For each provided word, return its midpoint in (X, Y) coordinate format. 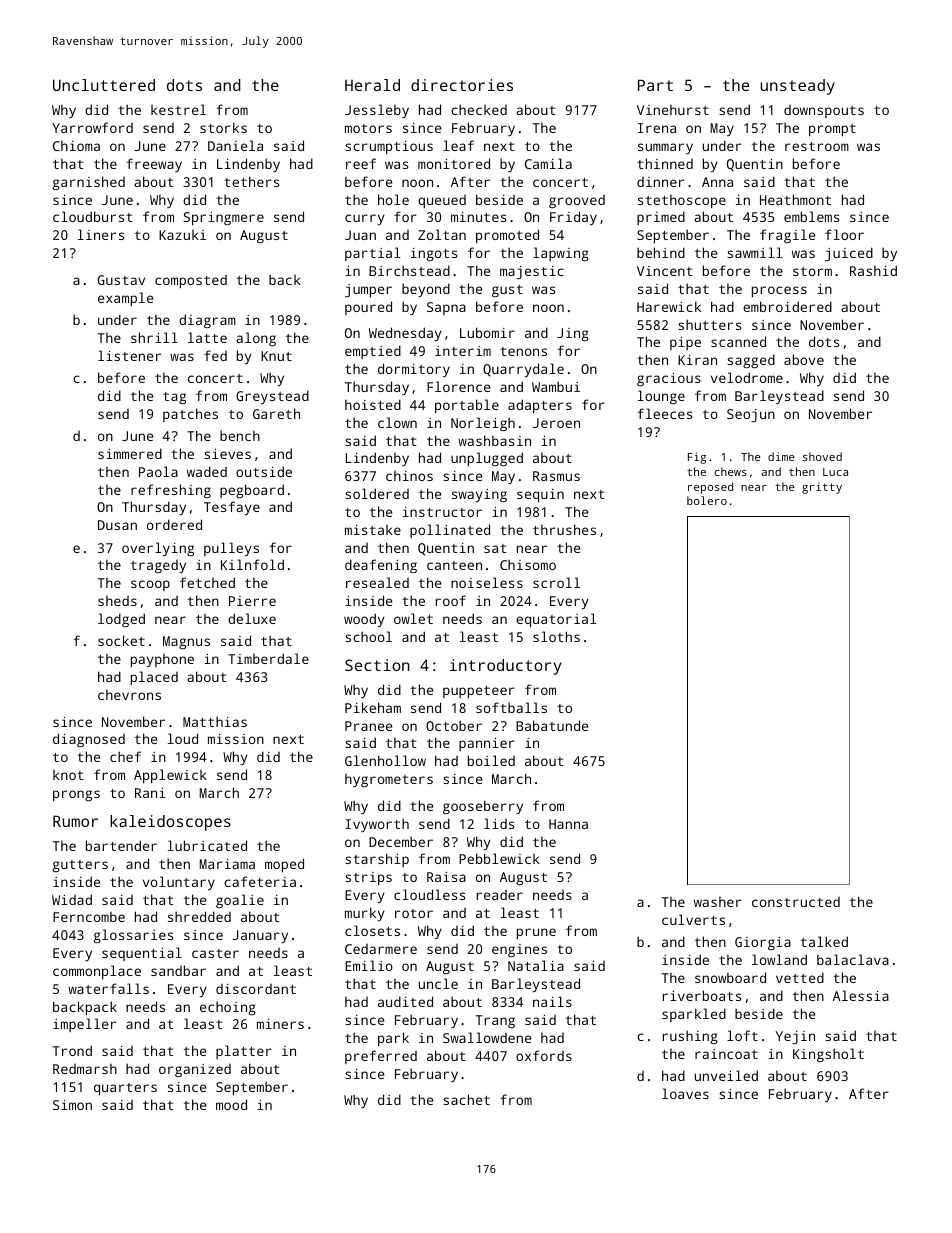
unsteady (797, 87)
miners (280, 1024)
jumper (368, 291)
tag (174, 398)
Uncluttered (104, 85)
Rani (150, 793)
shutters (709, 324)
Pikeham (373, 707)
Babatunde (552, 725)
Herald (372, 85)
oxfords (544, 1055)
